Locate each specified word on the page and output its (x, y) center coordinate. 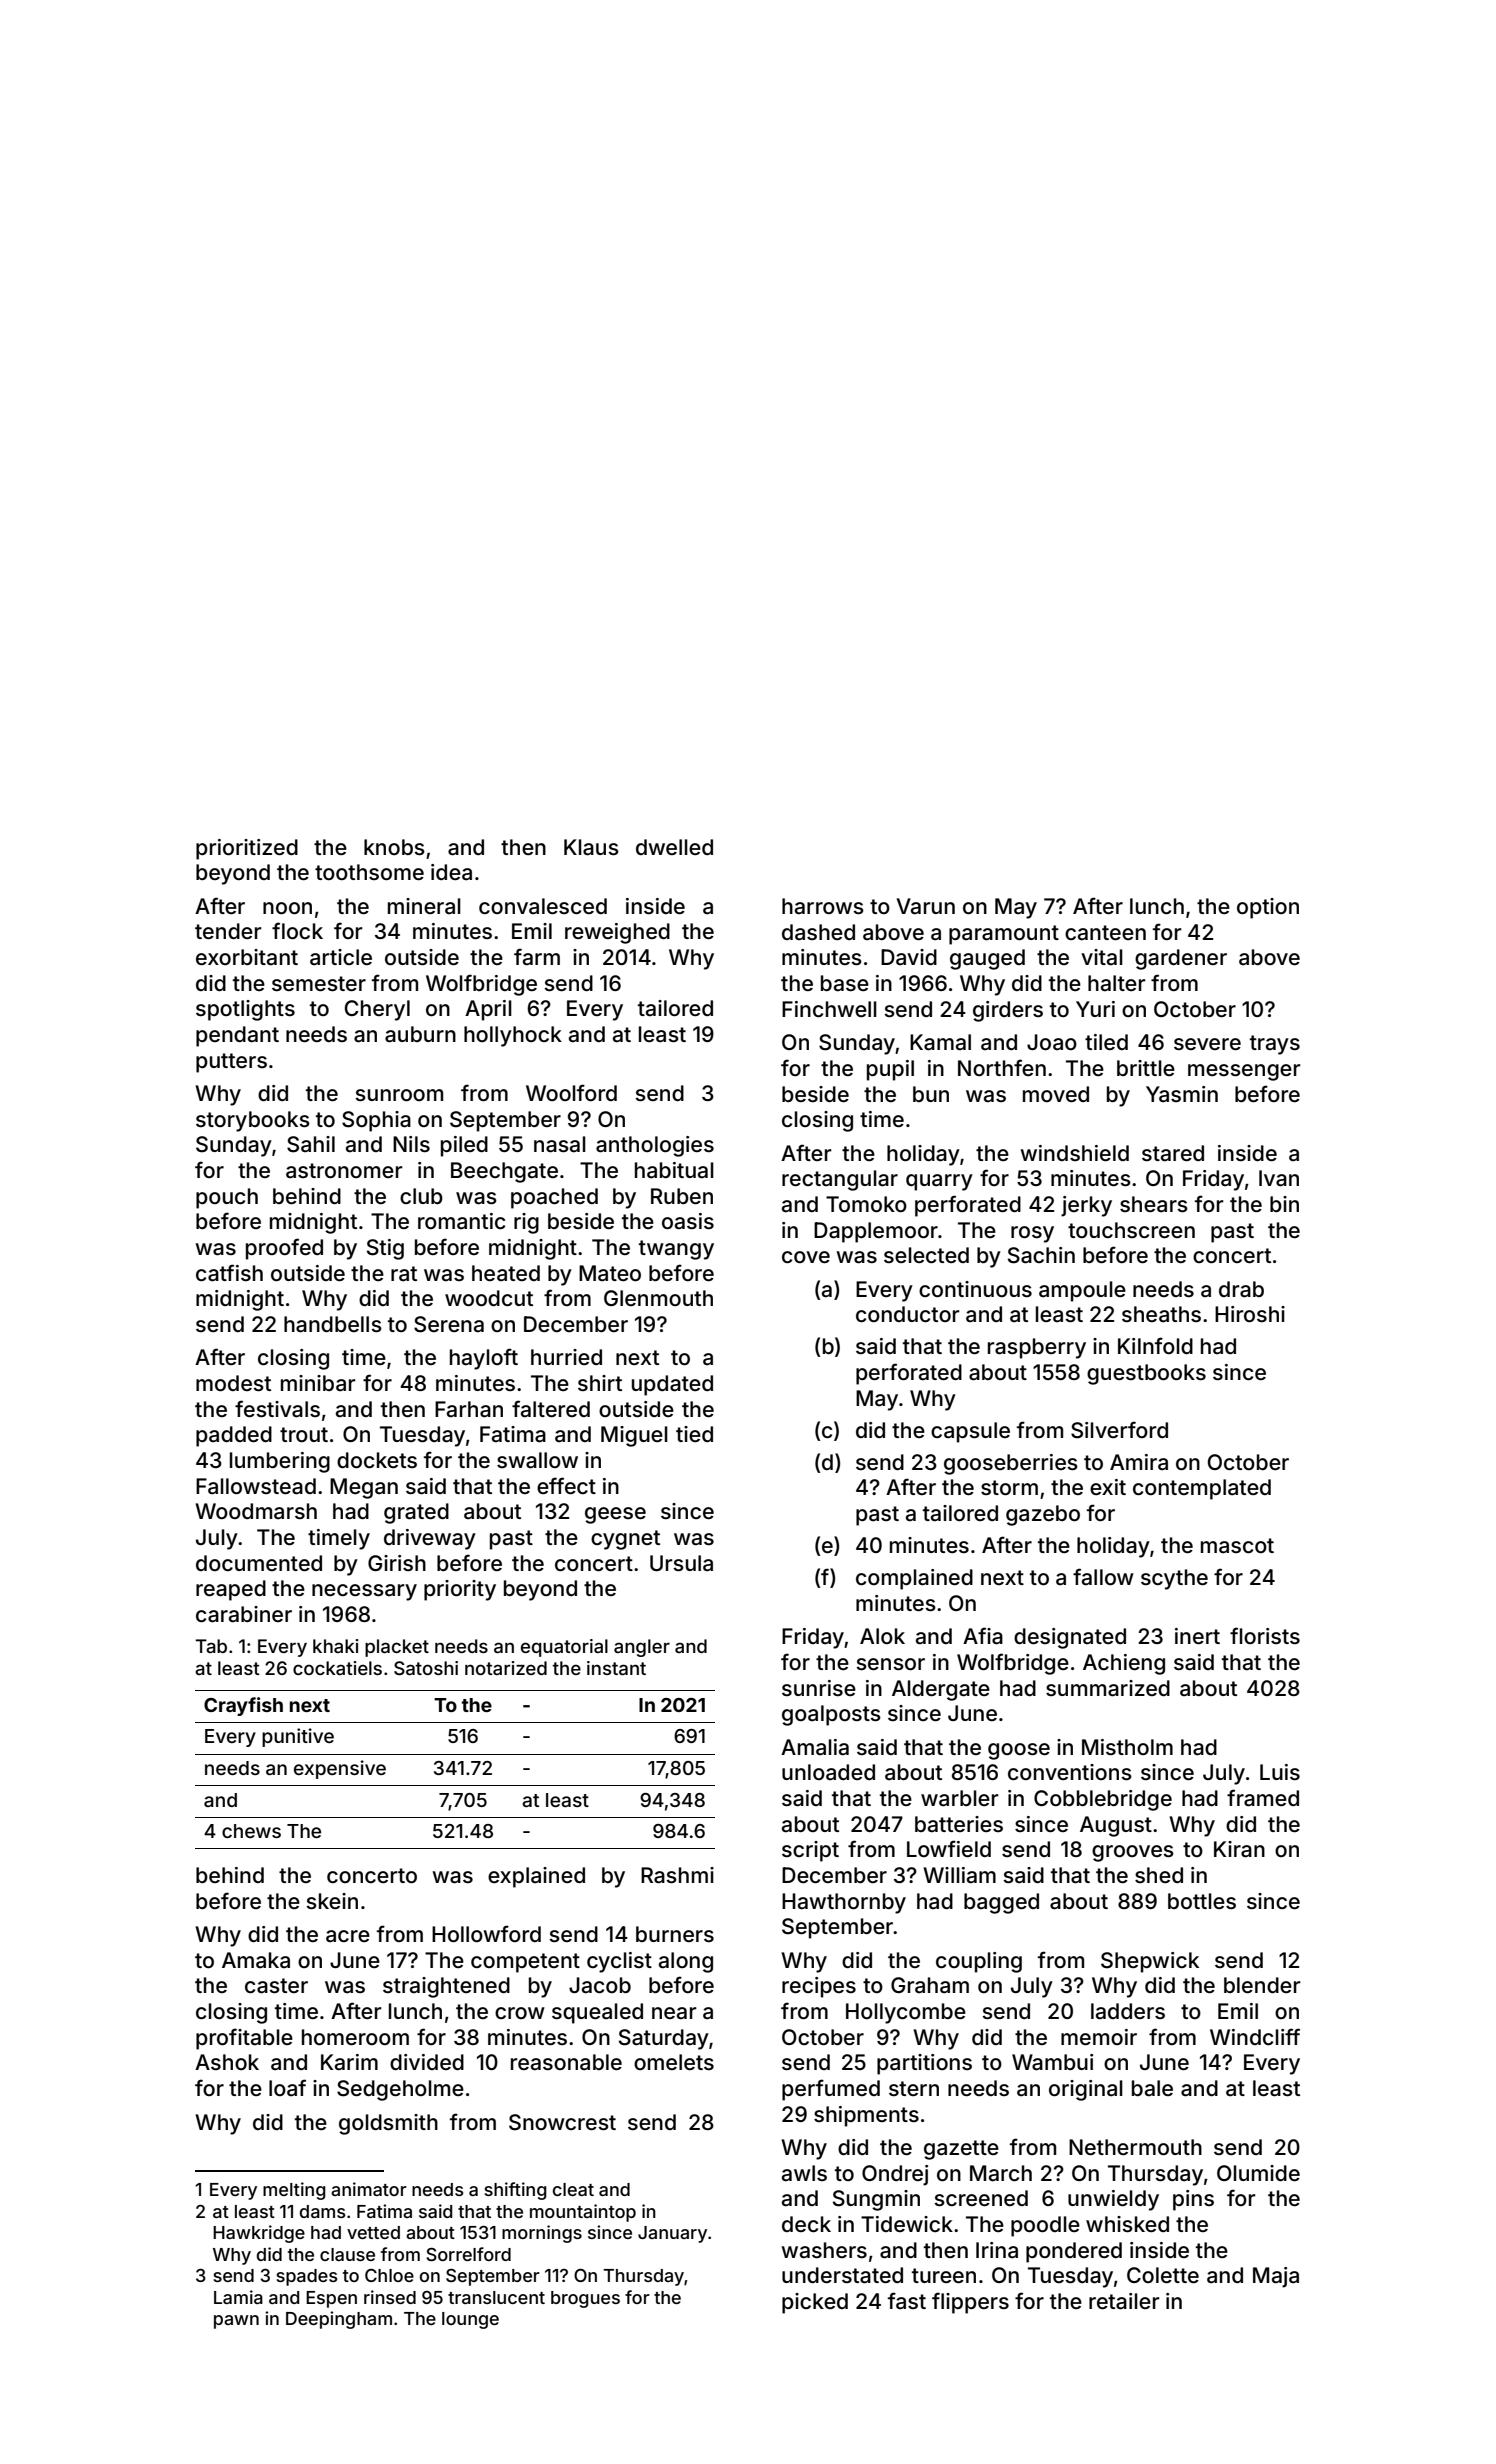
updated (672, 1385)
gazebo (1043, 1515)
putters (231, 1063)
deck (806, 2224)
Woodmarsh (256, 1511)
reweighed (617, 933)
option (1268, 908)
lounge (470, 2320)
